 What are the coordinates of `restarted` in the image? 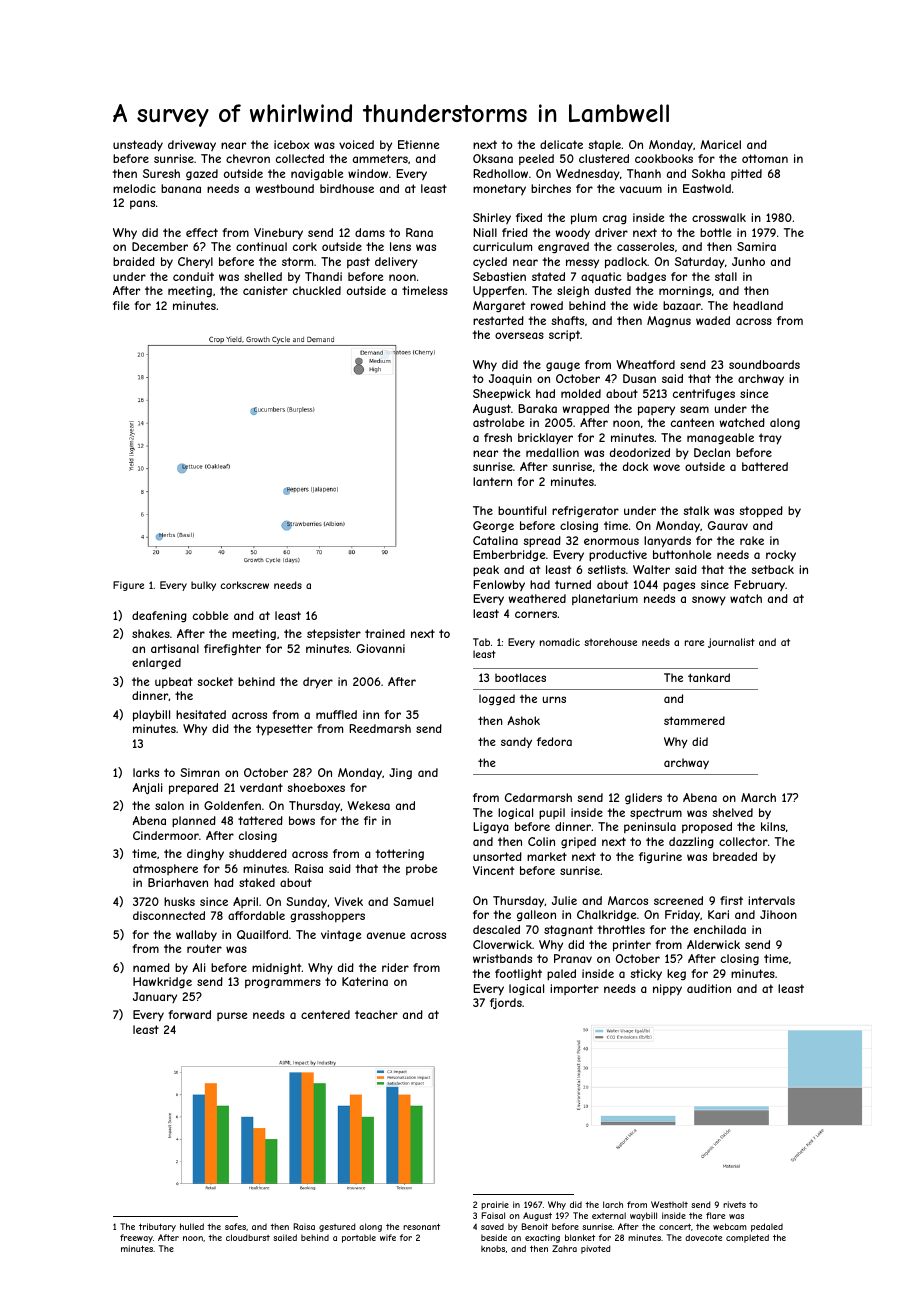 It's located at (498, 320).
